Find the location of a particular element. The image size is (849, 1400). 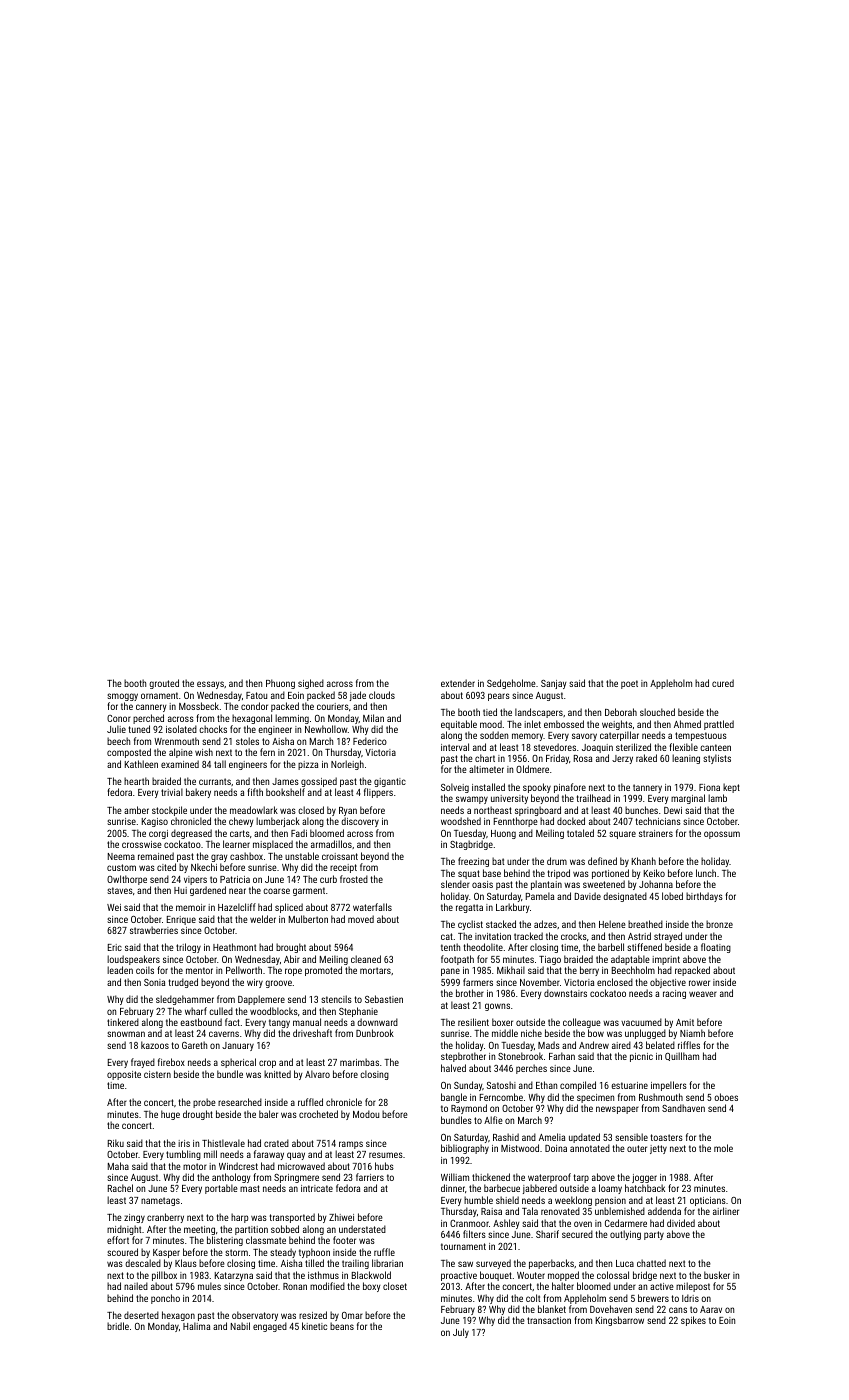

Pellworth is located at coordinates (244, 970).
